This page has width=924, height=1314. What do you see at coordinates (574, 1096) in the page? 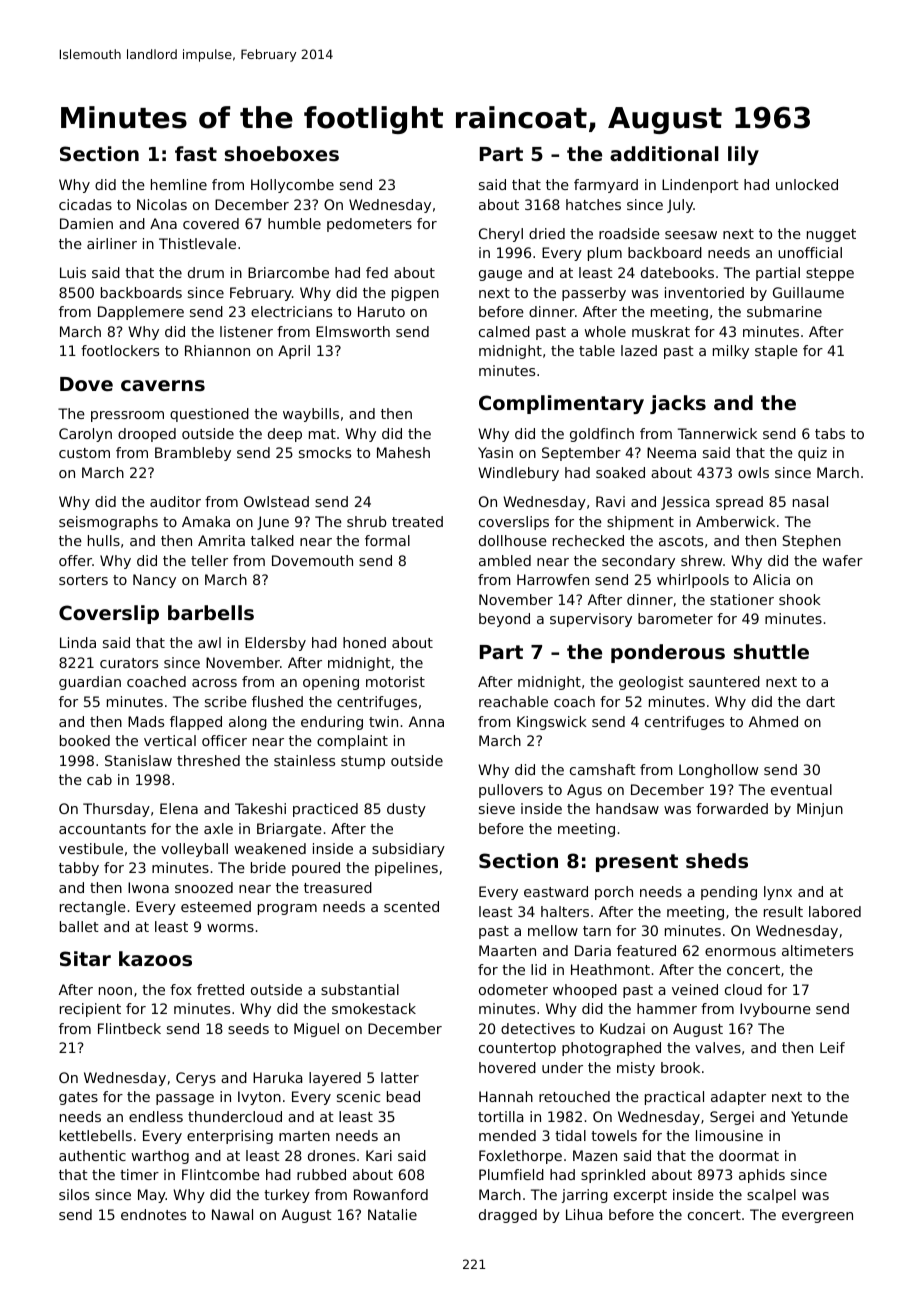
I see `retouched` at bounding box center [574, 1096].
